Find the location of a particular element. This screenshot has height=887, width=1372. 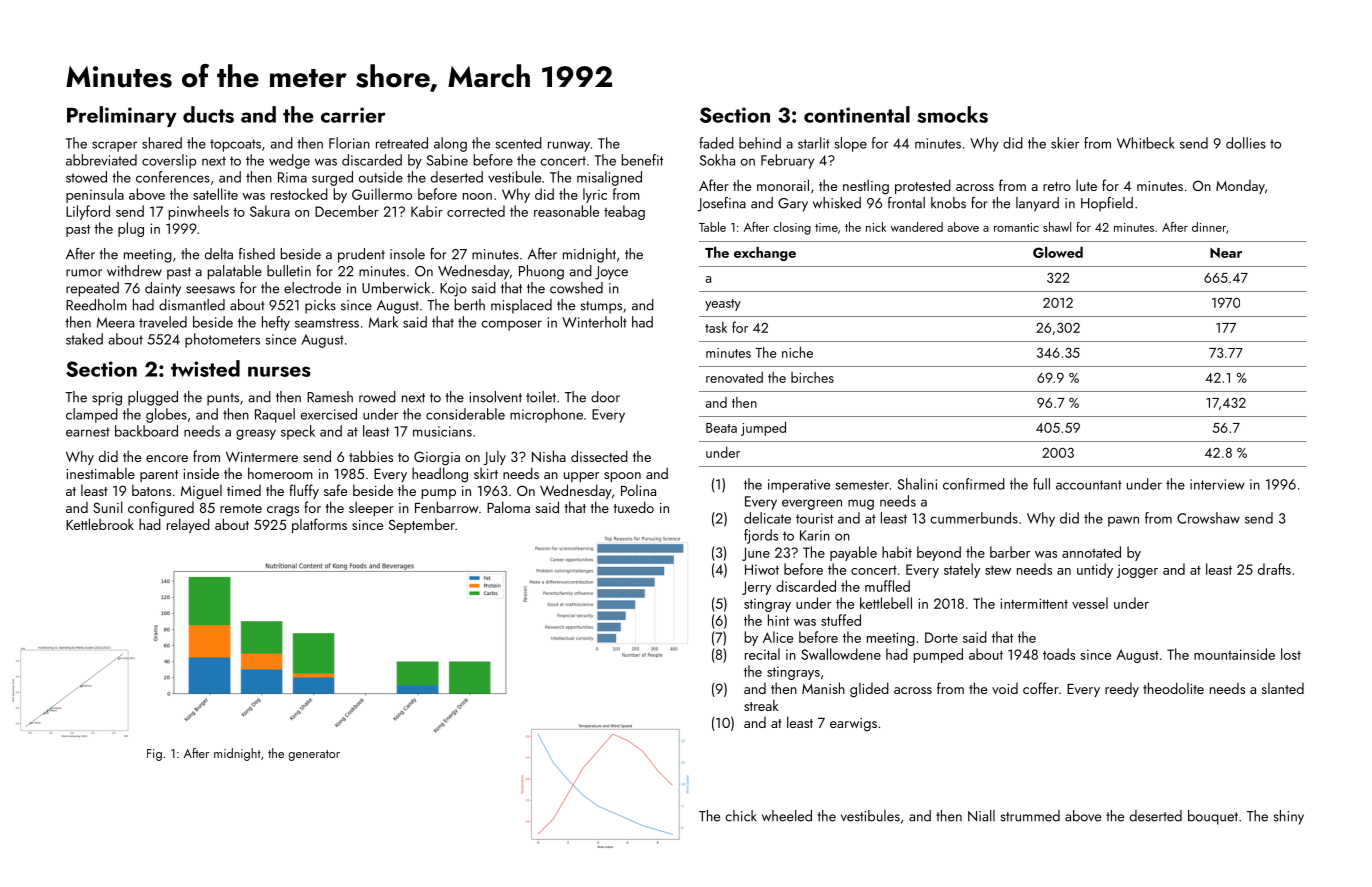

Dorte is located at coordinates (941, 637).
